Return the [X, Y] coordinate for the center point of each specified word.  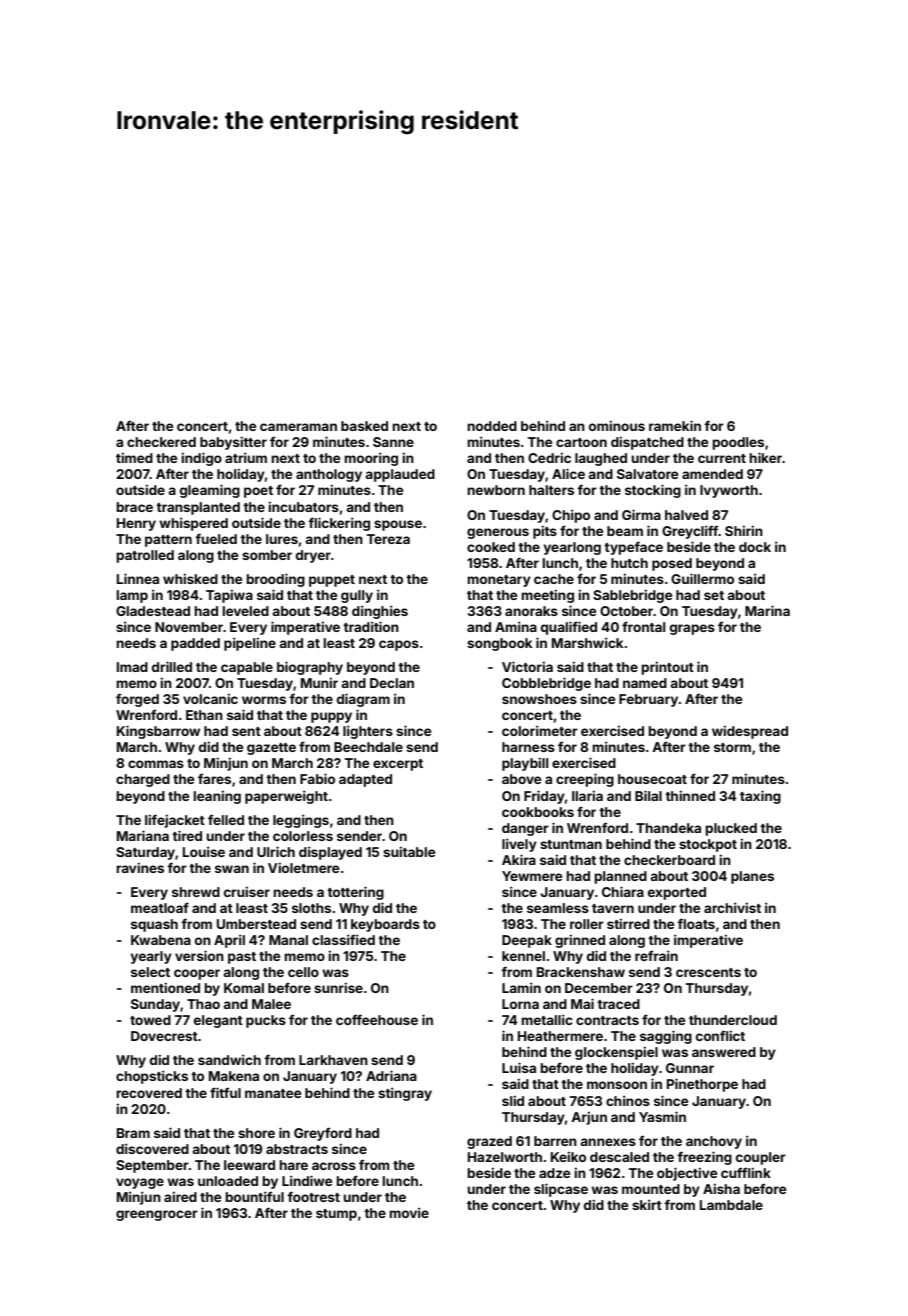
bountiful [254, 1196]
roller [587, 924]
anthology [329, 475]
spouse [398, 525]
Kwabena [161, 940]
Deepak [527, 941]
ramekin [675, 425]
